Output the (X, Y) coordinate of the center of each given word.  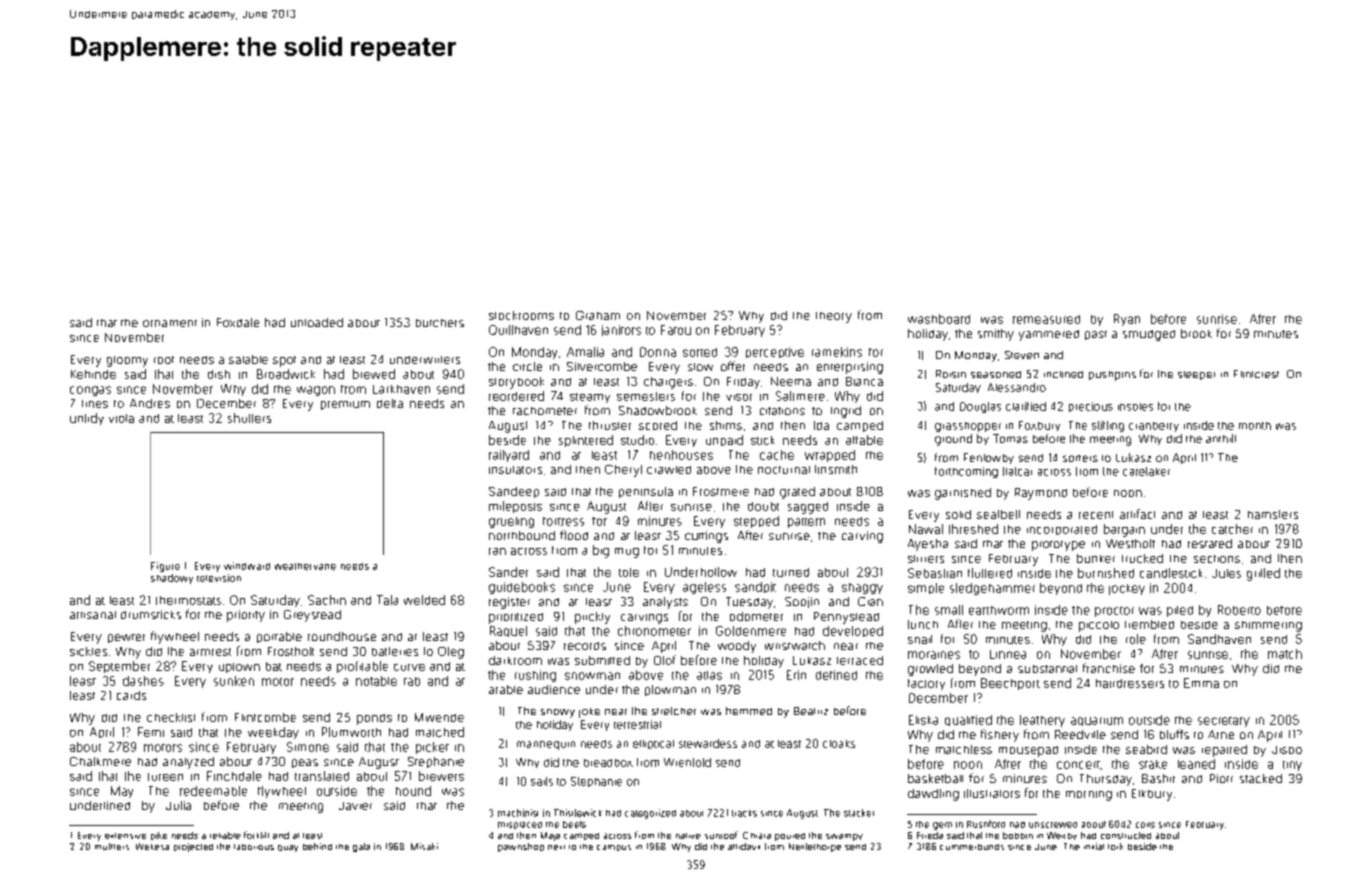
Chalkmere (100, 761)
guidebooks (522, 588)
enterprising (850, 368)
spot (284, 361)
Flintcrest (1256, 374)
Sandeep (514, 492)
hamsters (1273, 514)
